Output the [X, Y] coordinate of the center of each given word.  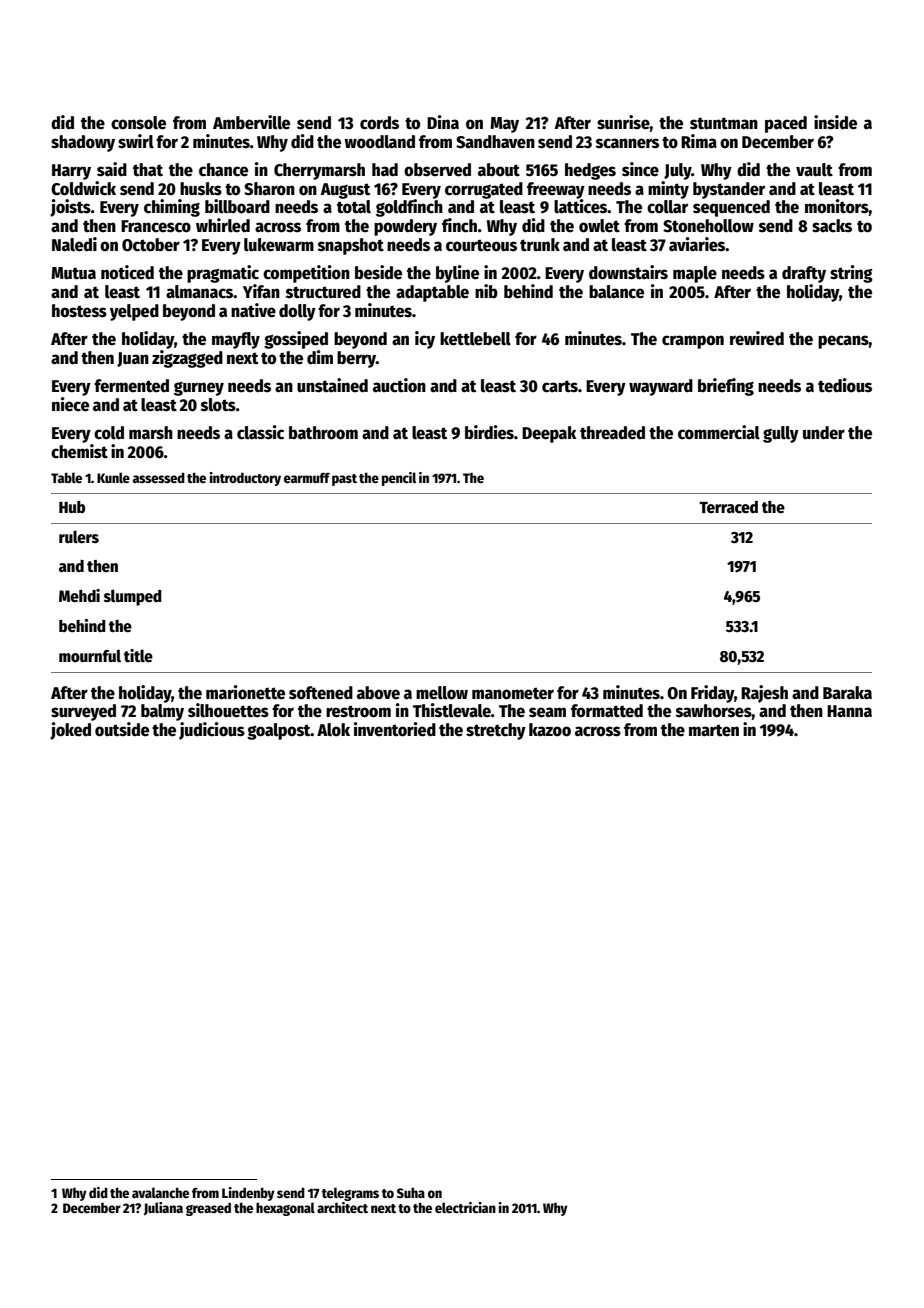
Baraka [847, 693]
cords [379, 123]
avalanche [160, 1192]
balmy [162, 712]
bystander [729, 190]
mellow [442, 693]
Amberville [251, 122]
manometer [513, 693]
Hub [72, 507]
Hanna [849, 711]
